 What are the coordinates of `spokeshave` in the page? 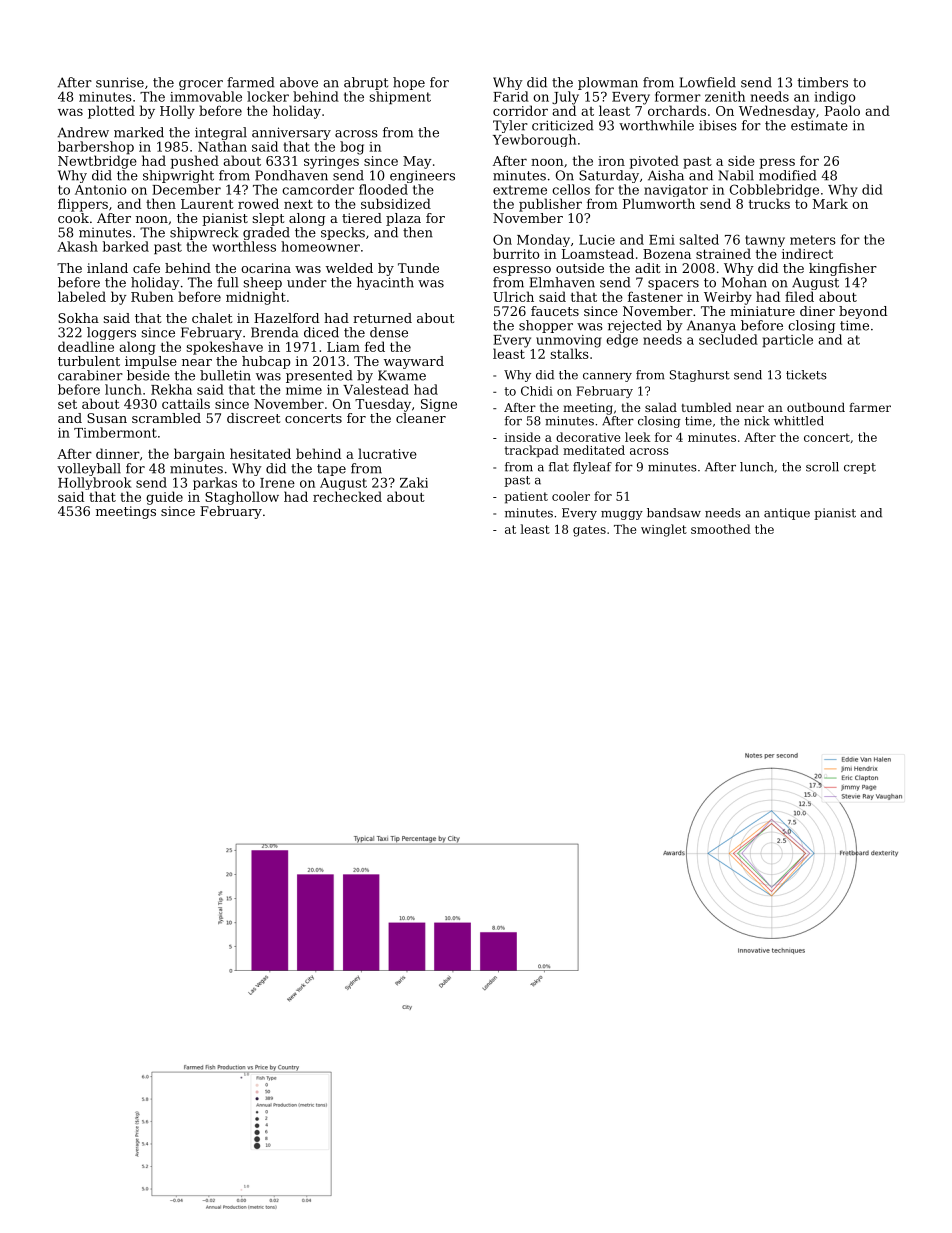 It's located at (224, 348).
